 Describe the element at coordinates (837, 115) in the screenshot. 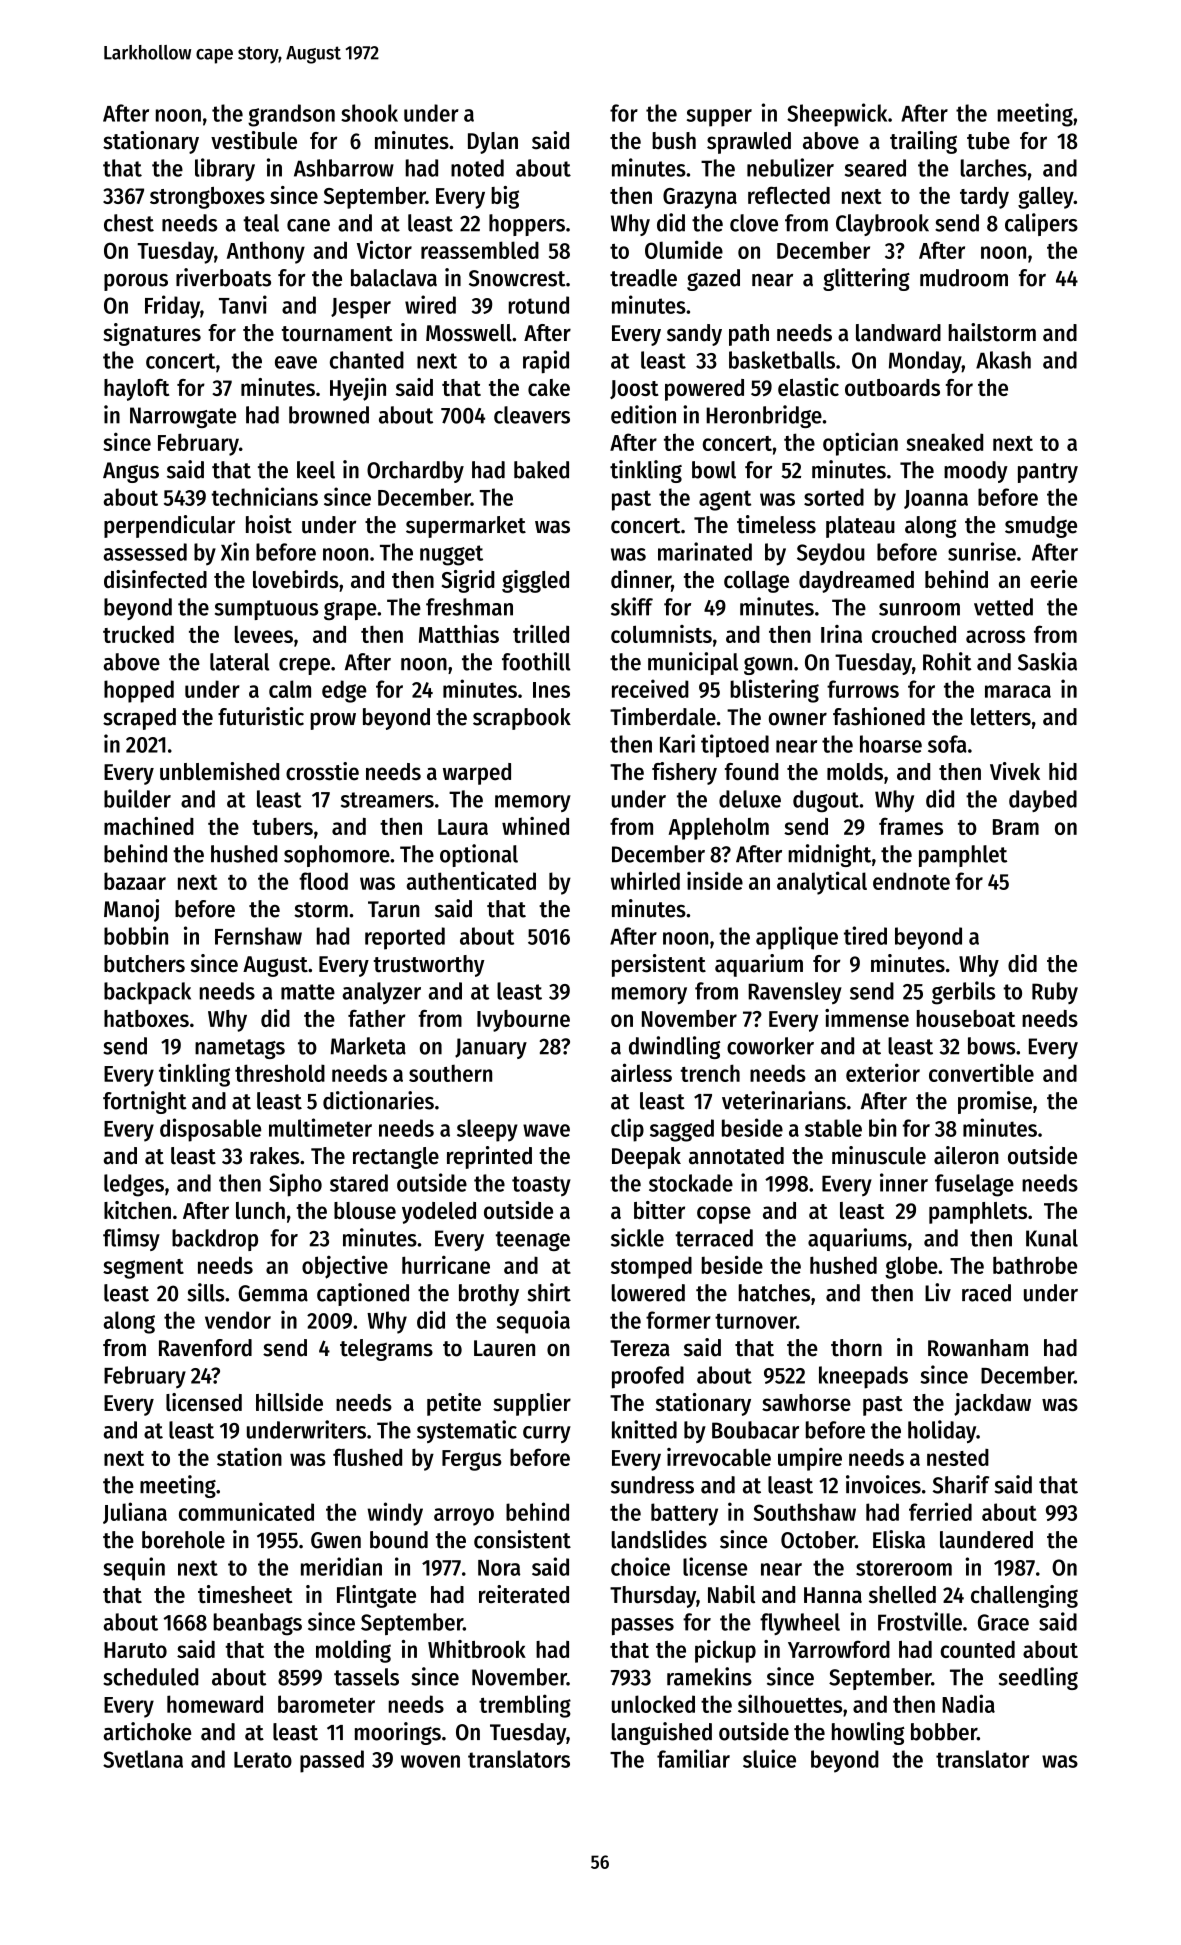

I see `Sheepwick` at that location.
